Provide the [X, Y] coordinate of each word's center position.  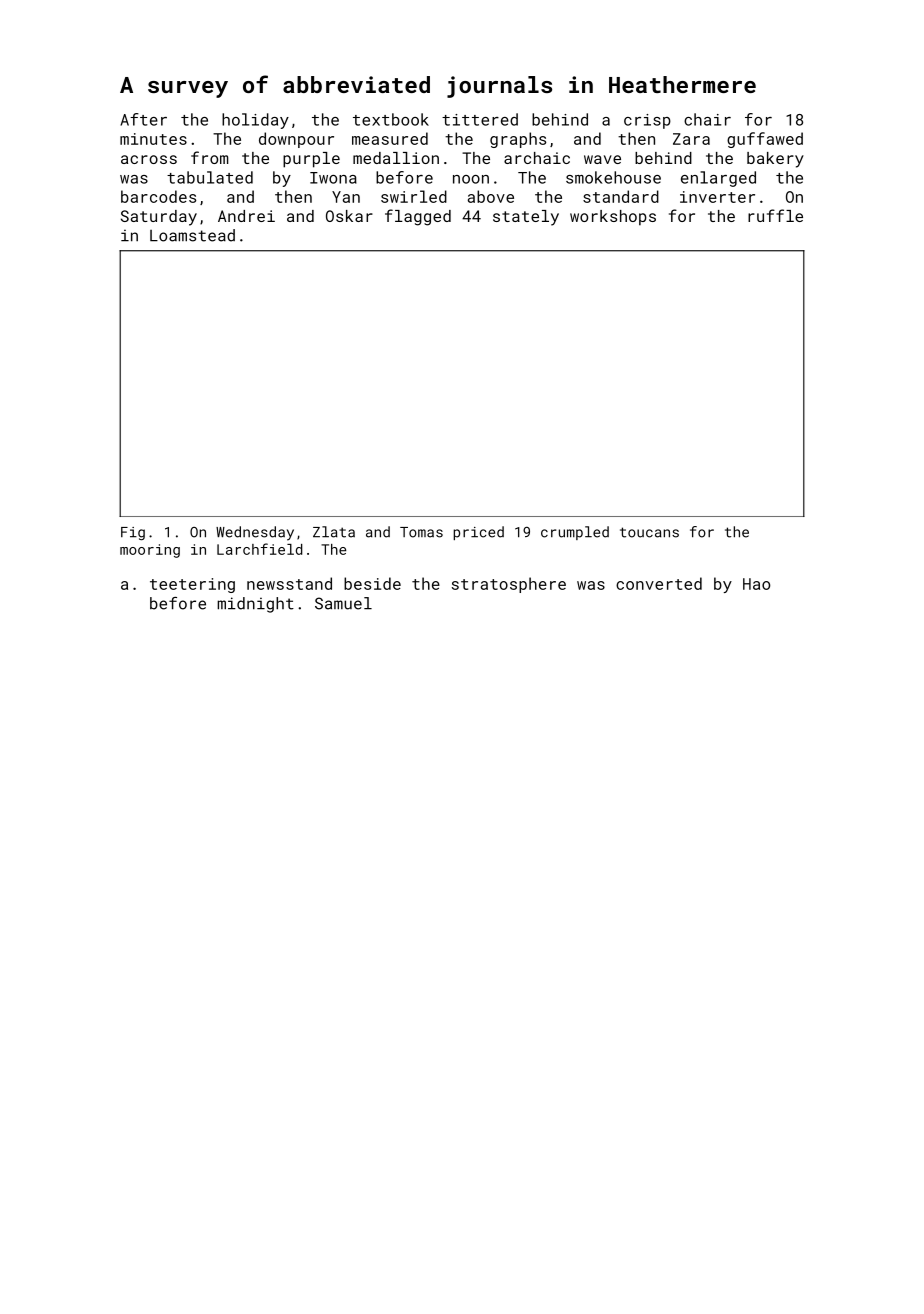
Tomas [421, 532]
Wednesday [255, 533]
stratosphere [509, 585]
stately [526, 218]
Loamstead [192, 235]
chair [707, 119]
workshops [613, 218]
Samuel [343, 603]
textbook [391, 119]
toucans [649, 532]
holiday [255, 121]
